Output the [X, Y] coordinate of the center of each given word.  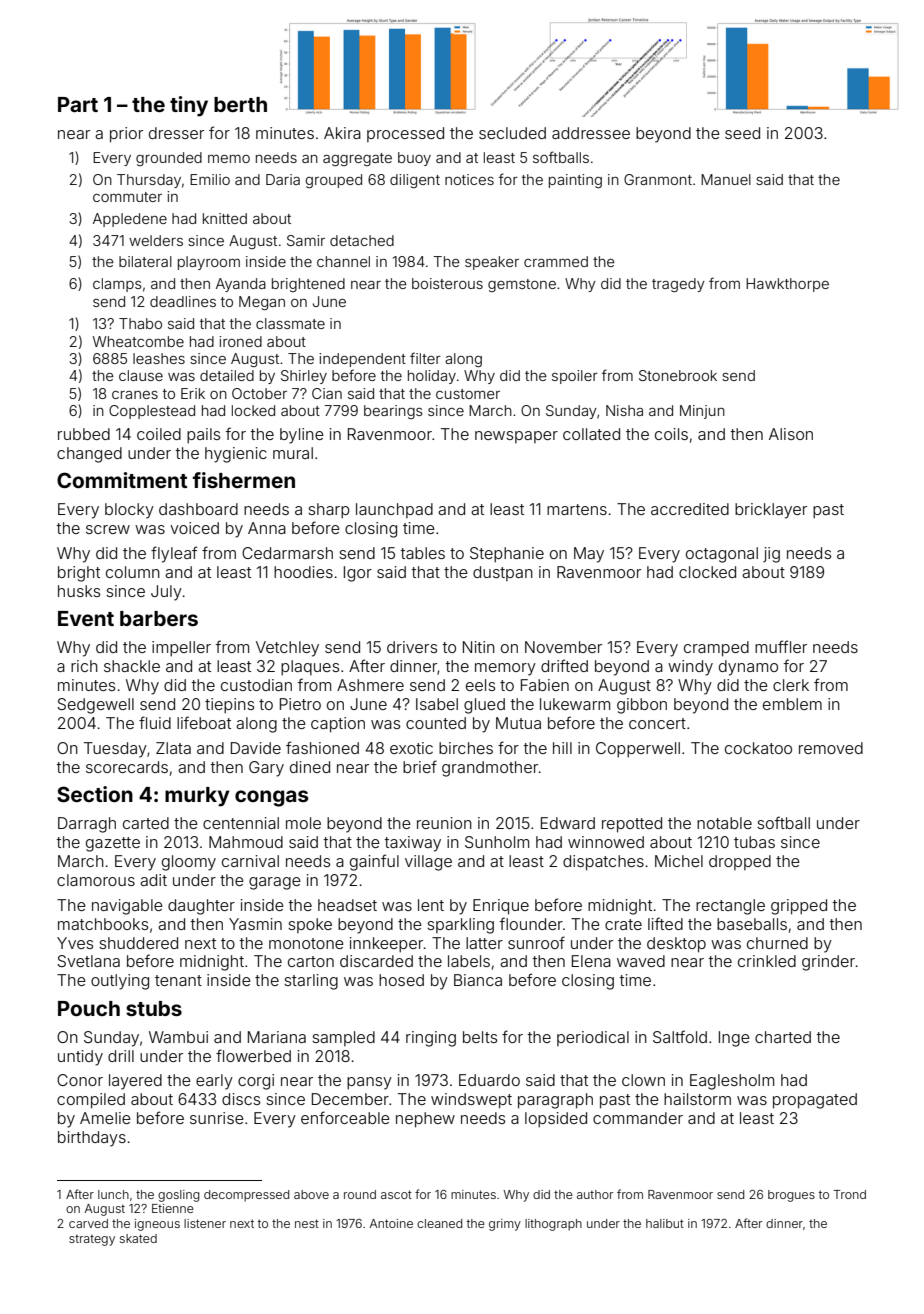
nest [307, 1223]
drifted [564, 665]
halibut [665, 1223]
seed [742, 133]
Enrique [501, 907]
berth [240, 104]
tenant [178, 980]
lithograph [553, 1225]
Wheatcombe [138, 341]
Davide [256, 748]
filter [425, 358]
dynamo [748, 668]
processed [405, 134]
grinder [828, 963]
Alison [791, 434]
